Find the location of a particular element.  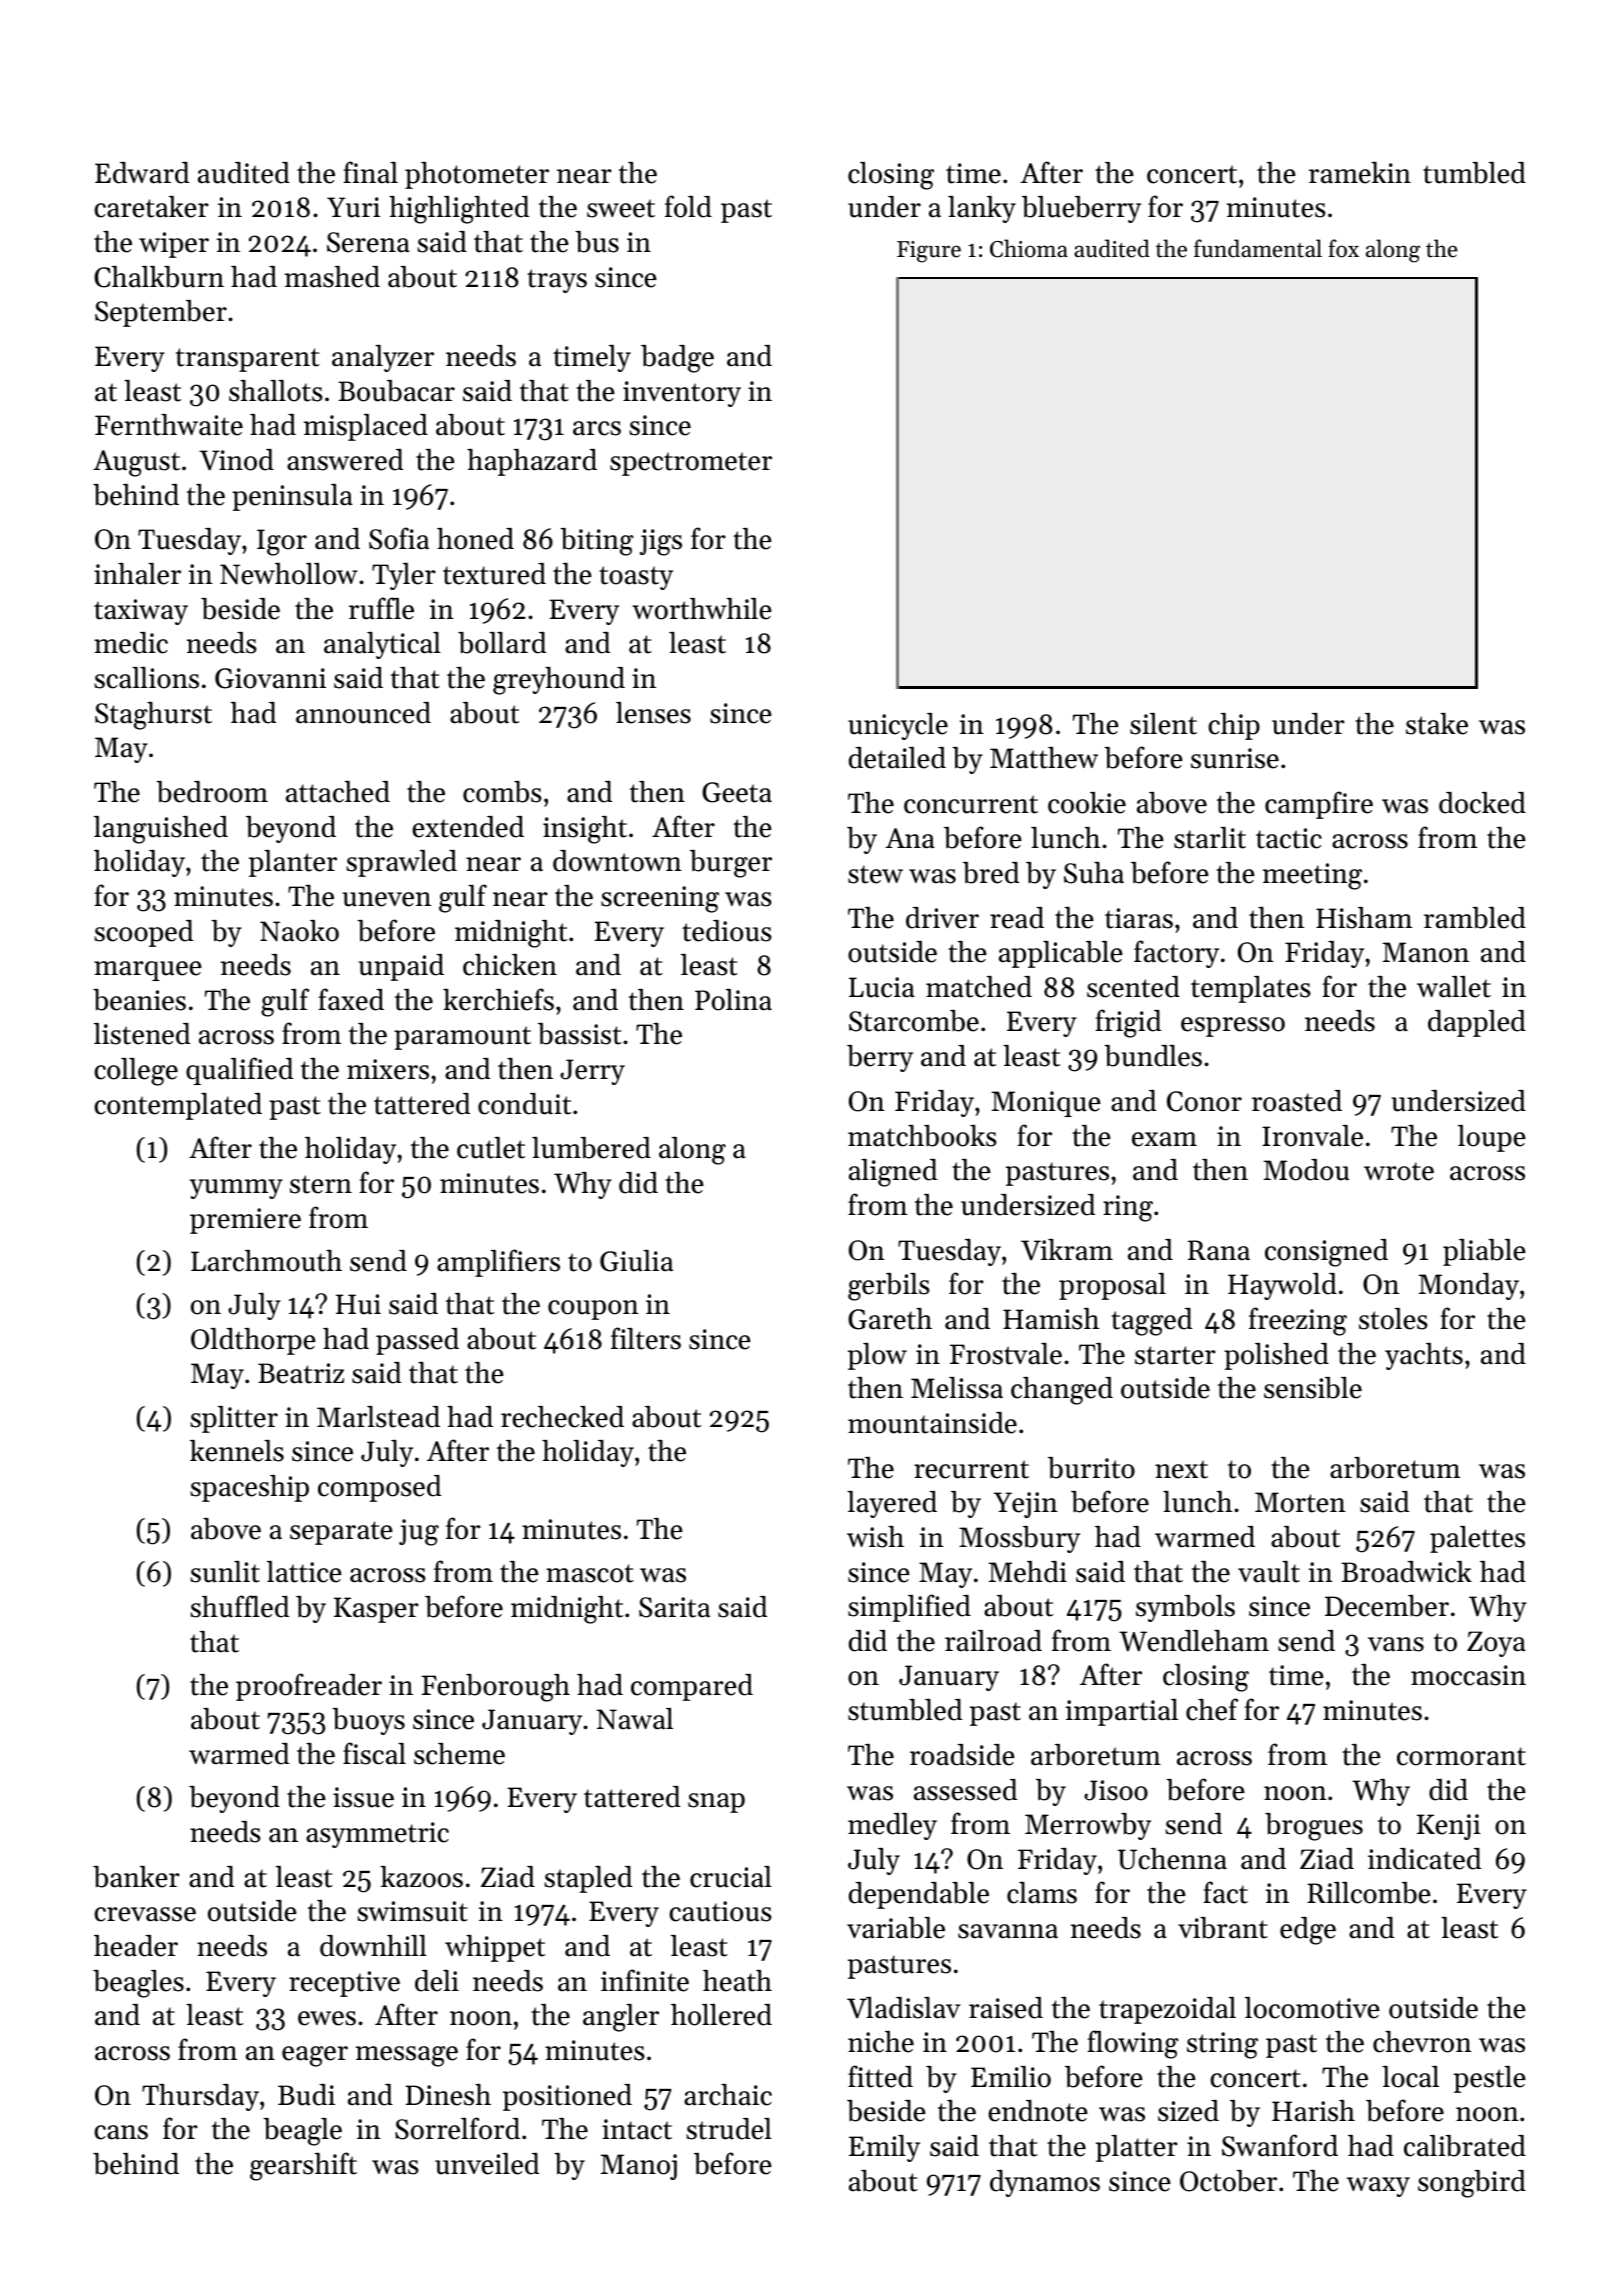

brogues is located at coordinates (1314, 1827).
